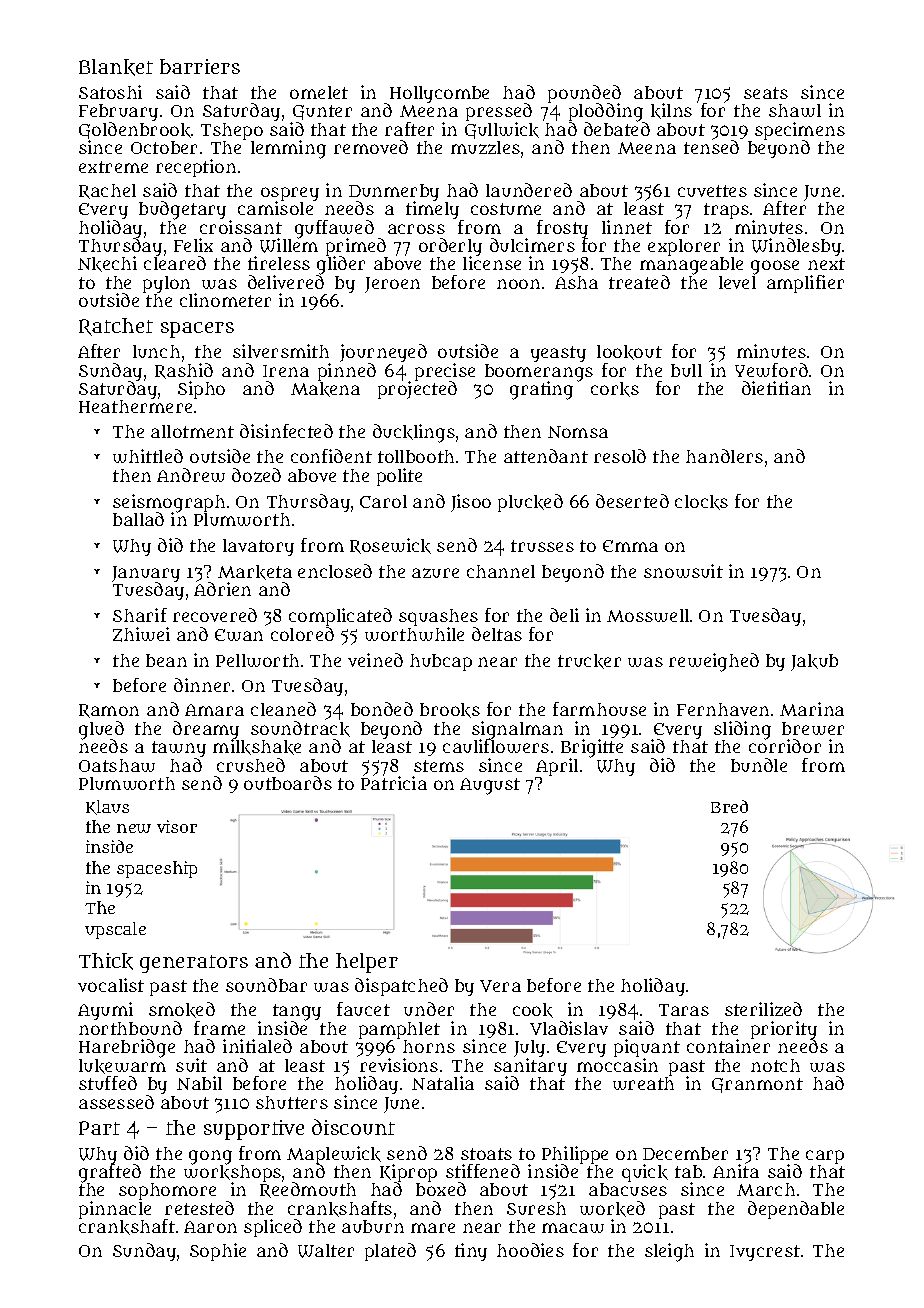  Describe the element at coordinates (367, 963) in the screenshot. I see `helper` at that location.
